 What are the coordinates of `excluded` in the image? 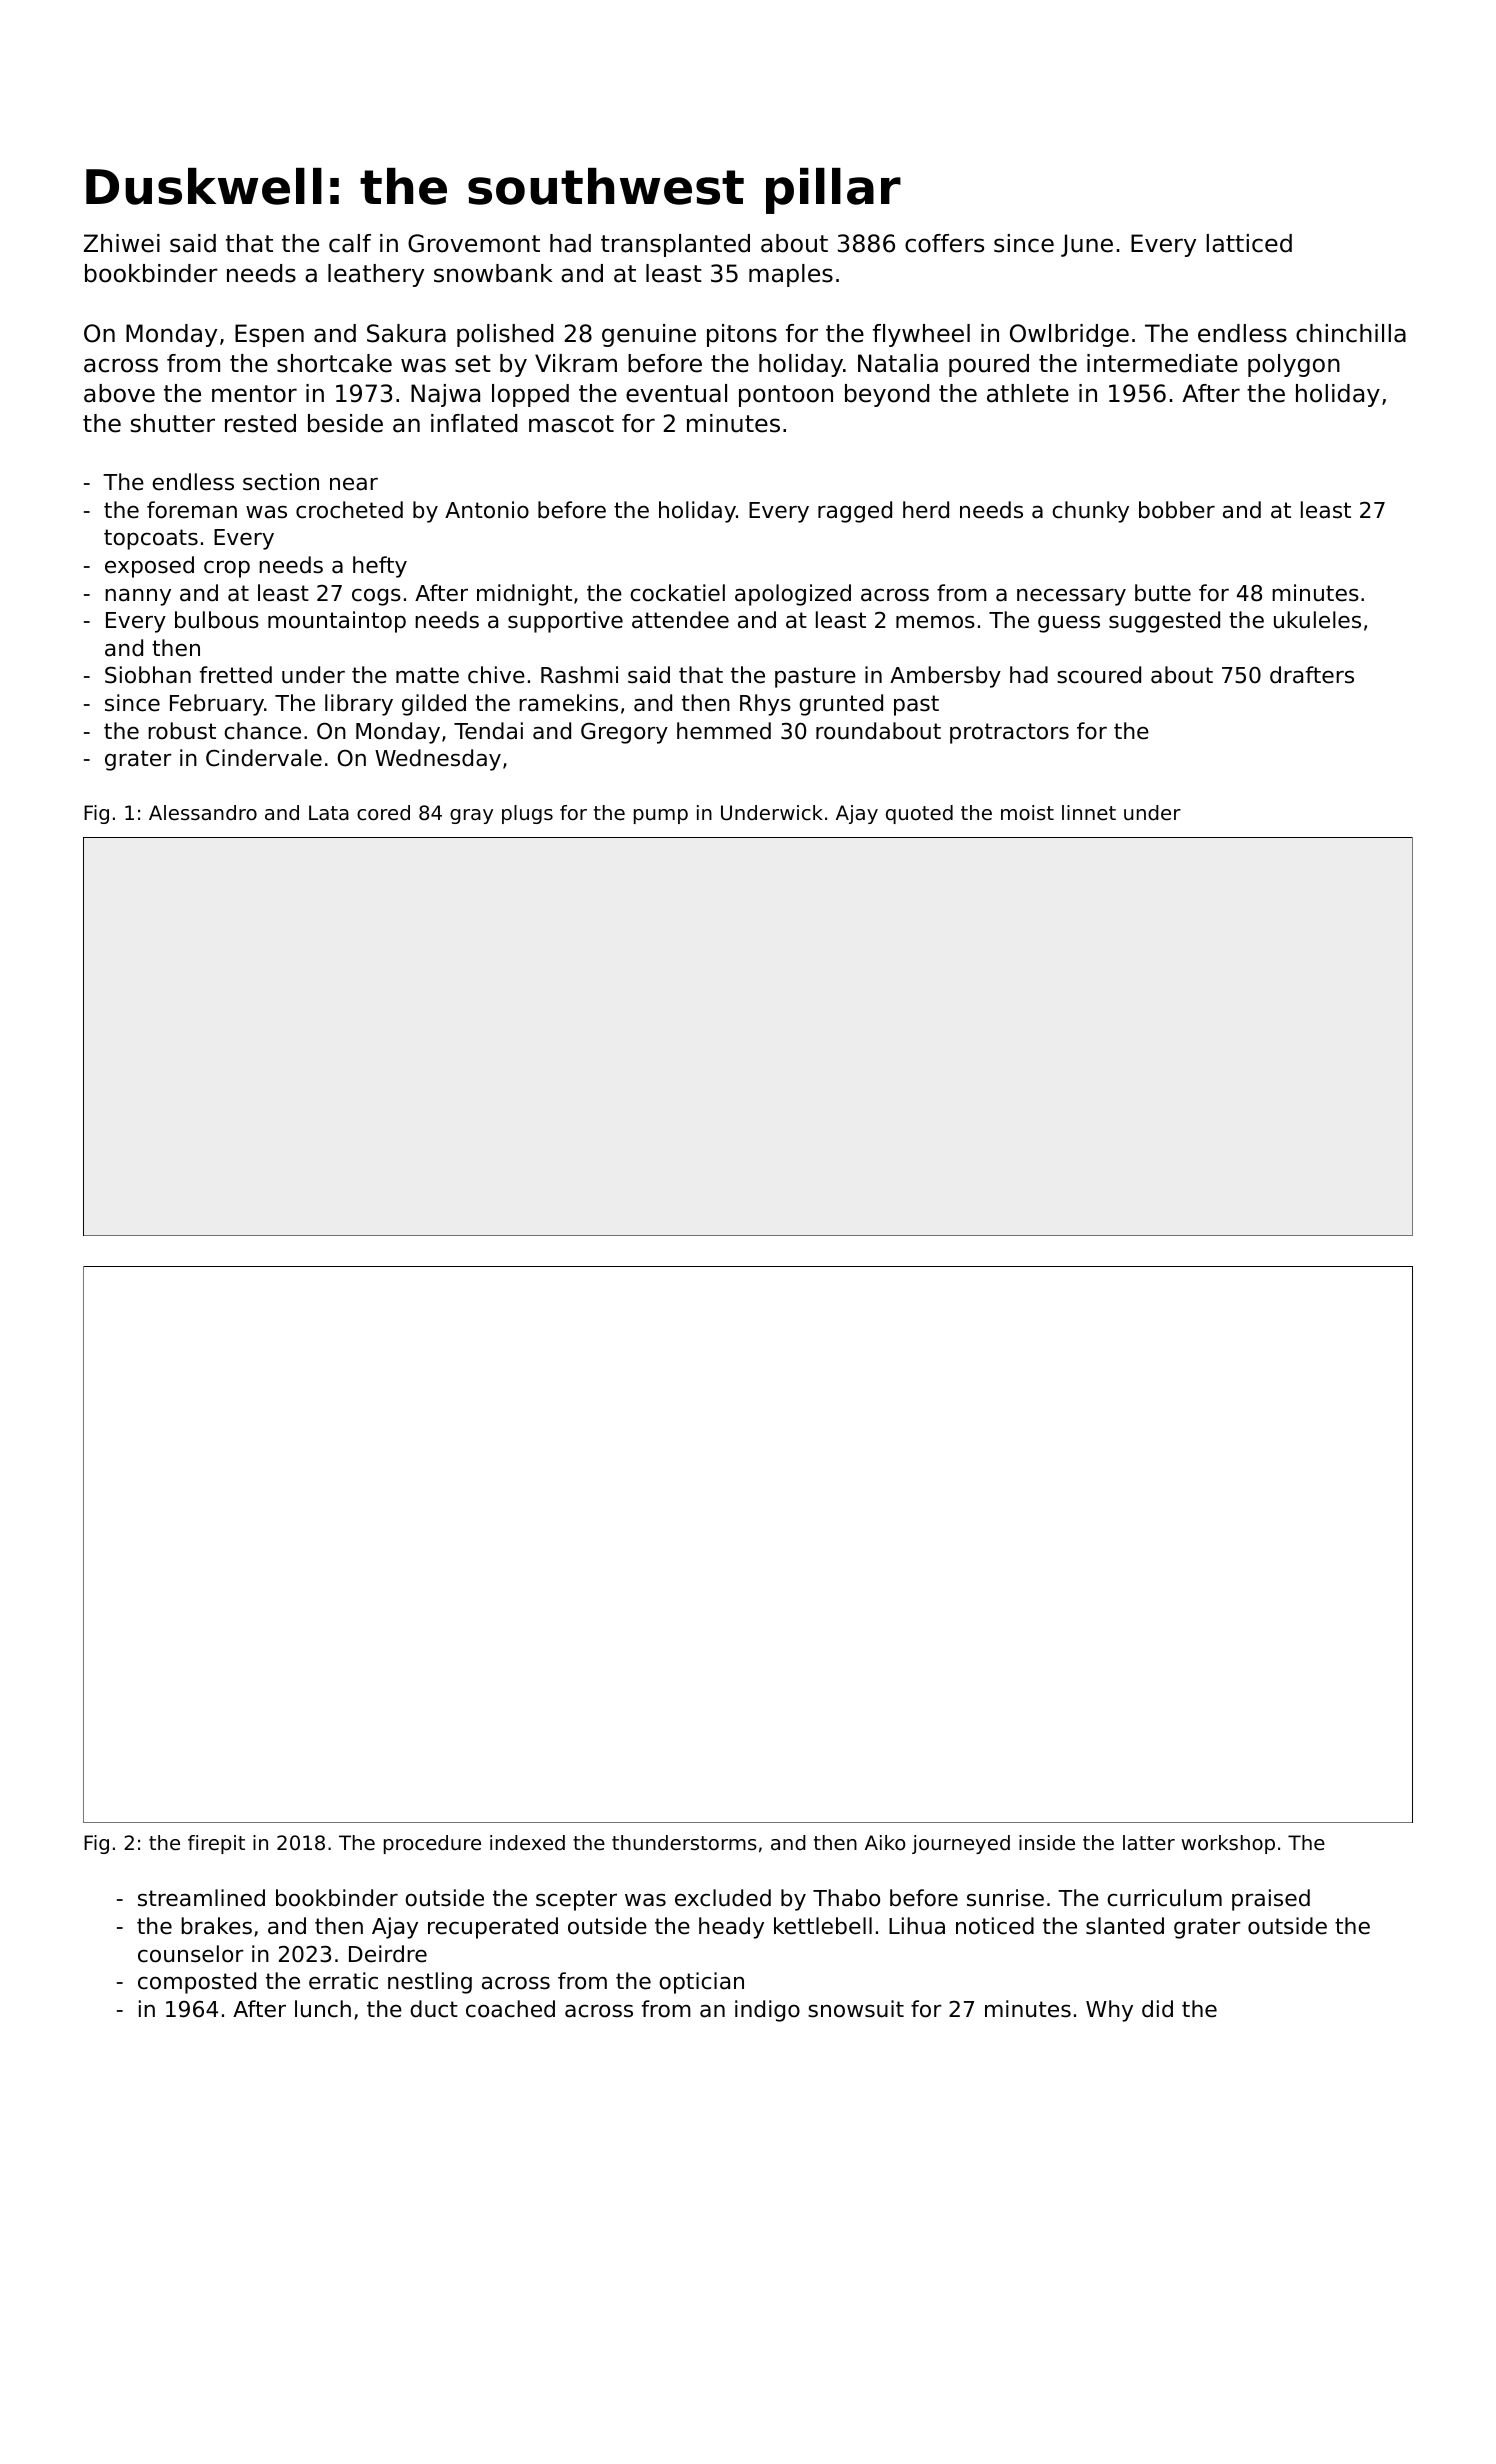 It's located at (723, 1898).
